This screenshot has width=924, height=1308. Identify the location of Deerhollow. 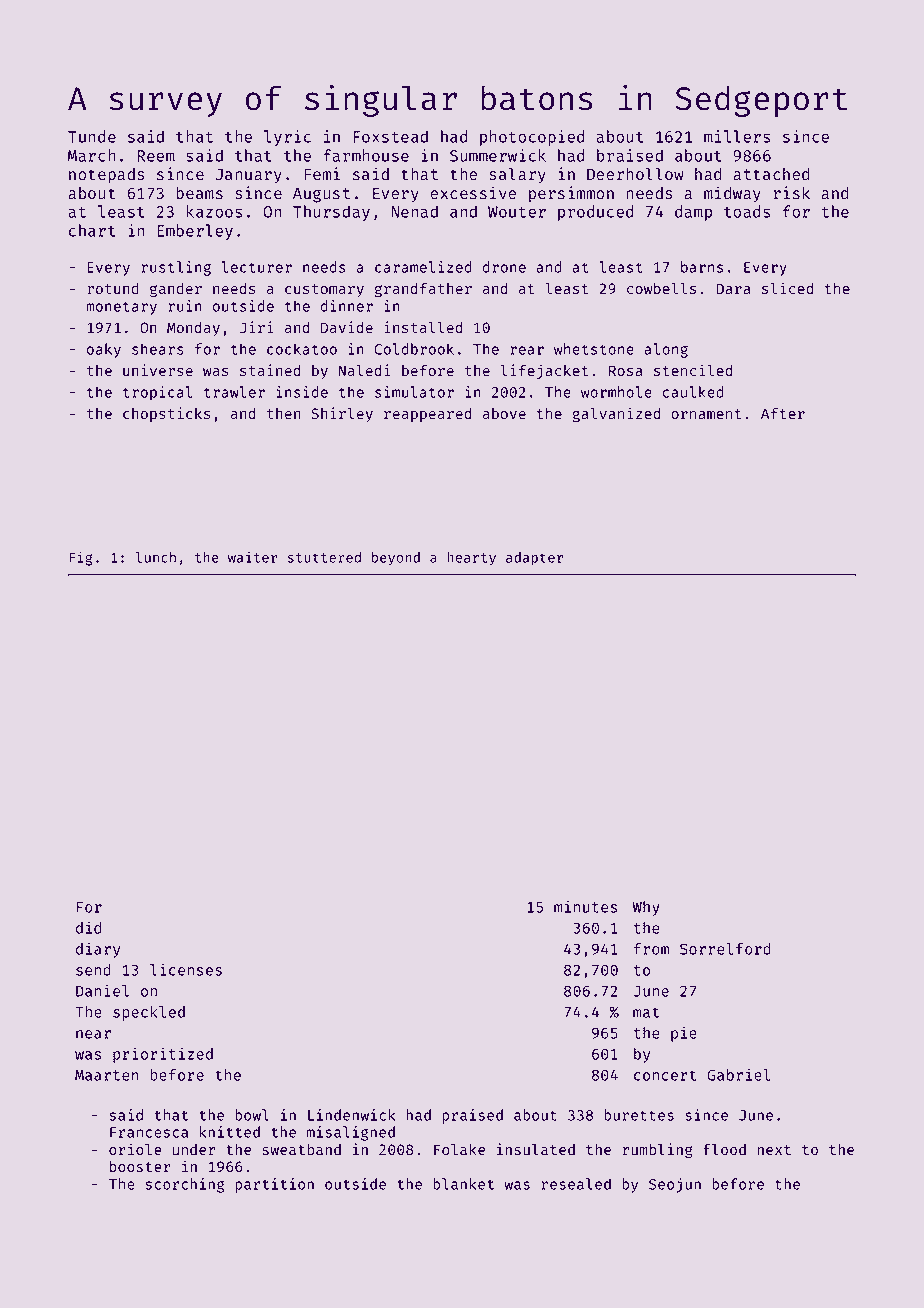
(635, 174).
